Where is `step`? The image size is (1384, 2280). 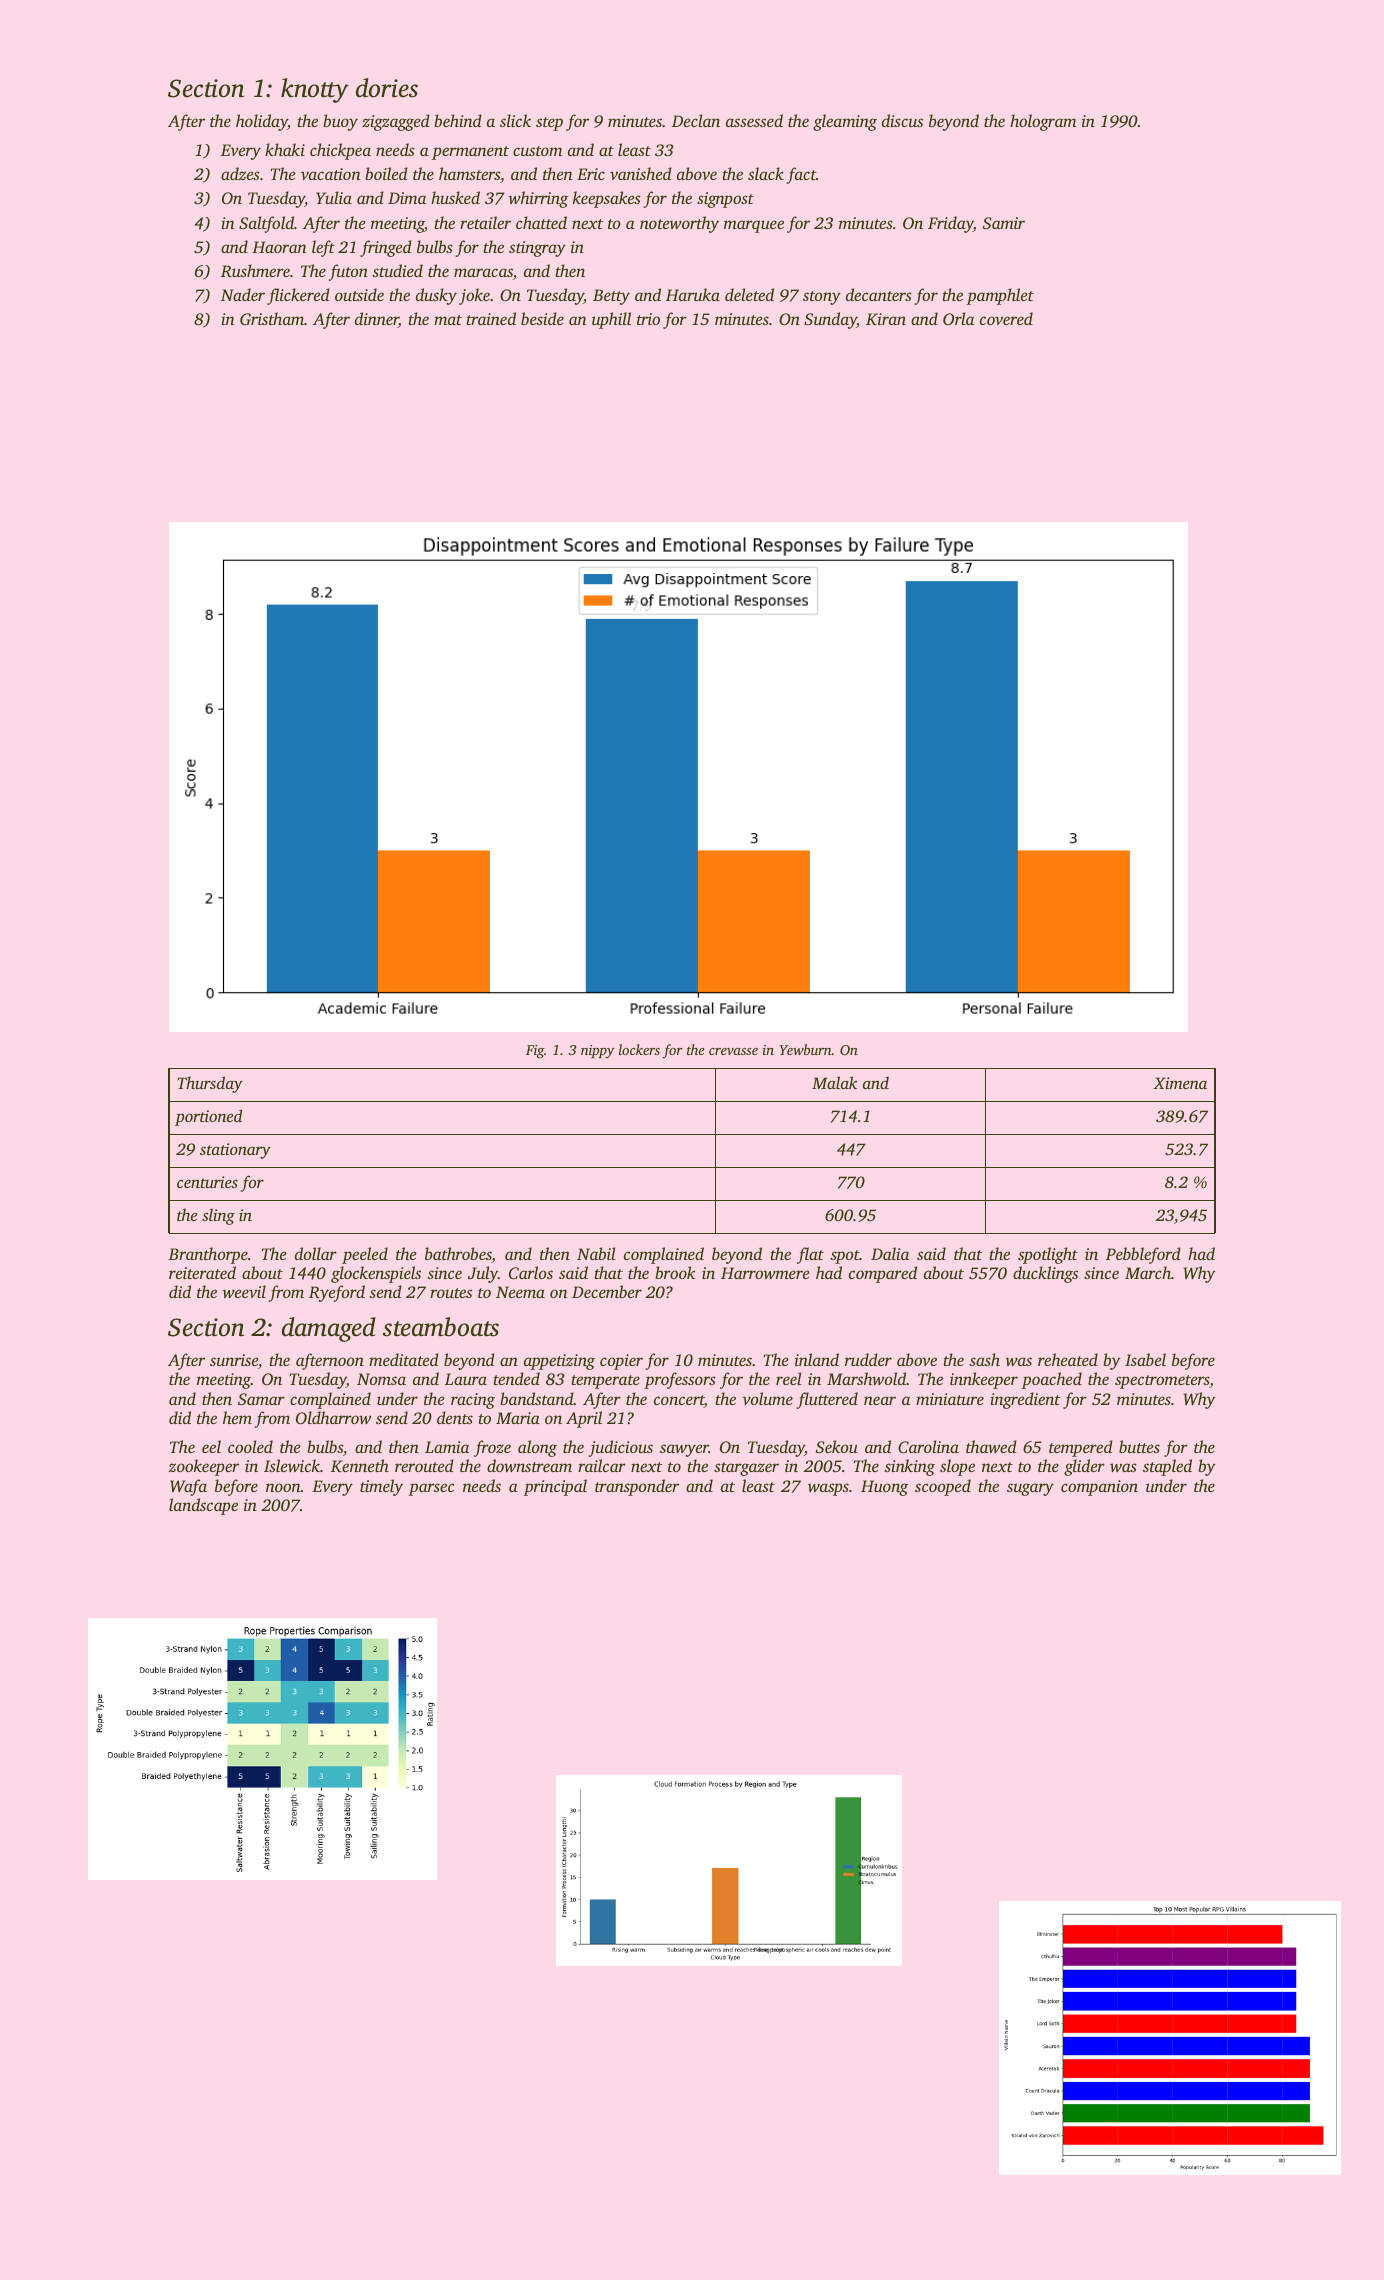
step is located at coordinates (549, 124).
